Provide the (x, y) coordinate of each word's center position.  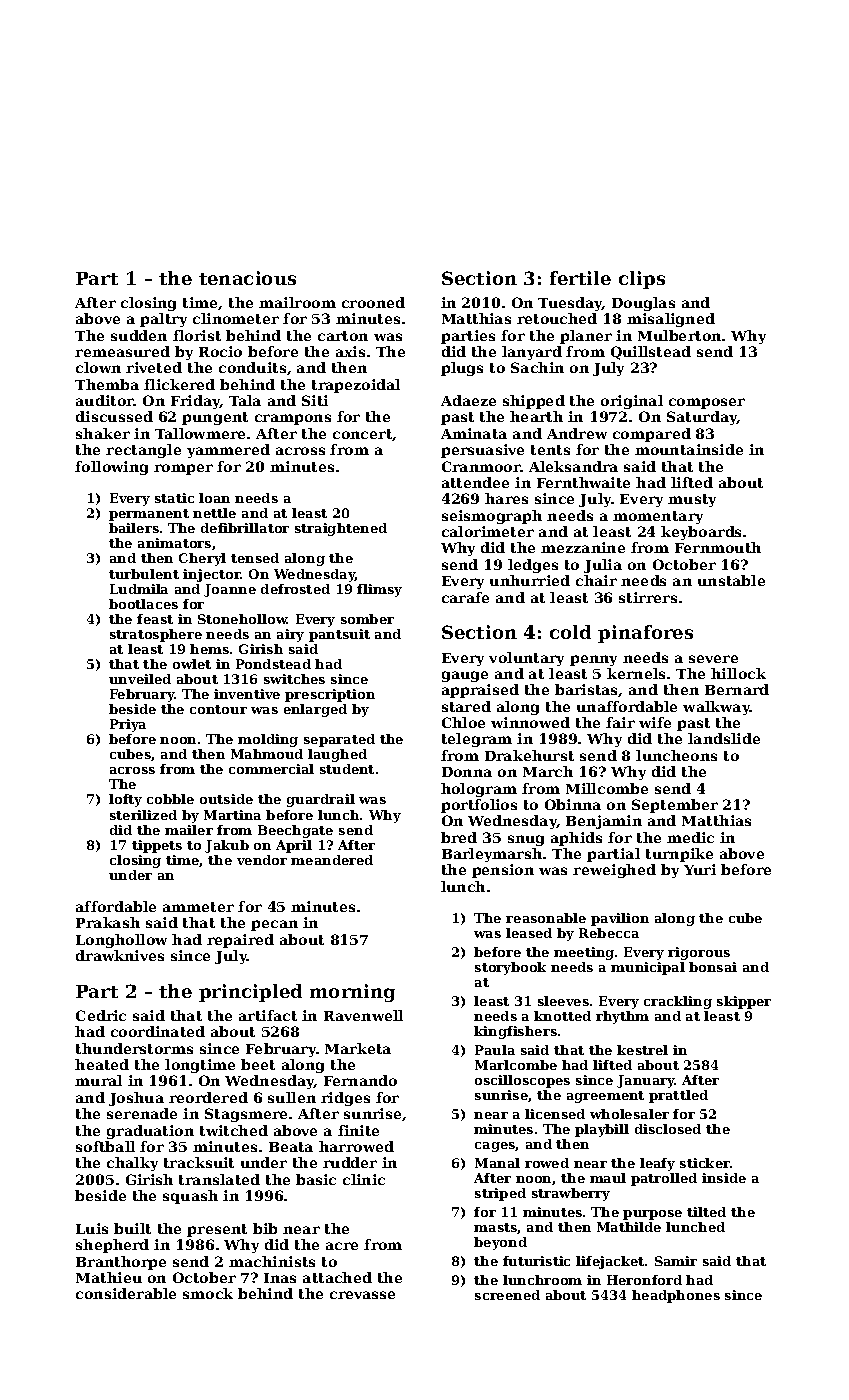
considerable (126, 1293)
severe (713, 659)
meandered (332, 860)
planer (586, 337)
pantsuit (339, 635)
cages (495, 1147)
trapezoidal (356, 386)
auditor (105, 400)
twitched (234, 1130)
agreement (605, 1097)
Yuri (700, 869)
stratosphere (156, 635)
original (632, 402)
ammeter (198, 907)
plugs (462, 369)
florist (197, 335)
